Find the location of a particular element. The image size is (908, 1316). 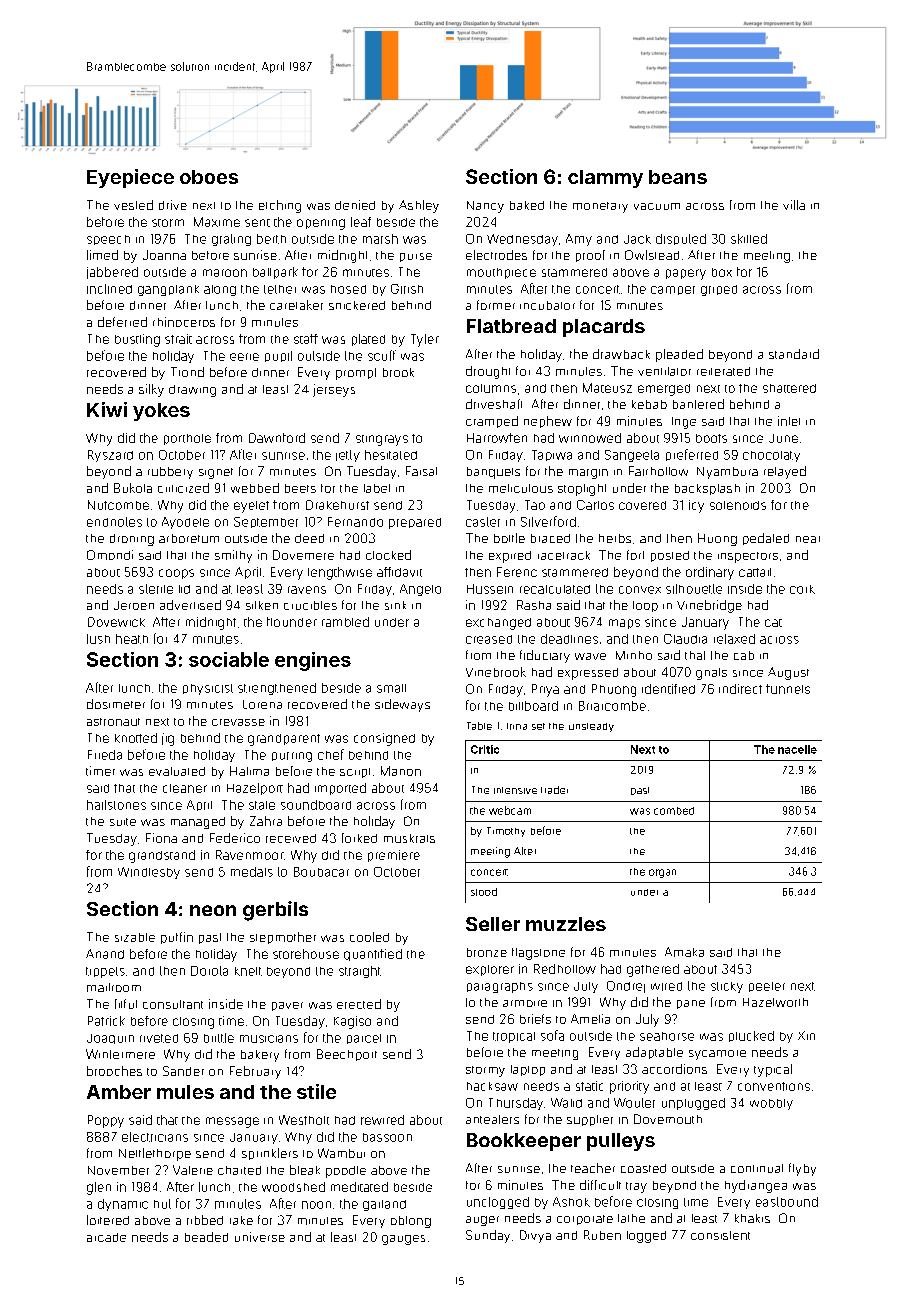

Ashley is located at coordinates (419, 206).
